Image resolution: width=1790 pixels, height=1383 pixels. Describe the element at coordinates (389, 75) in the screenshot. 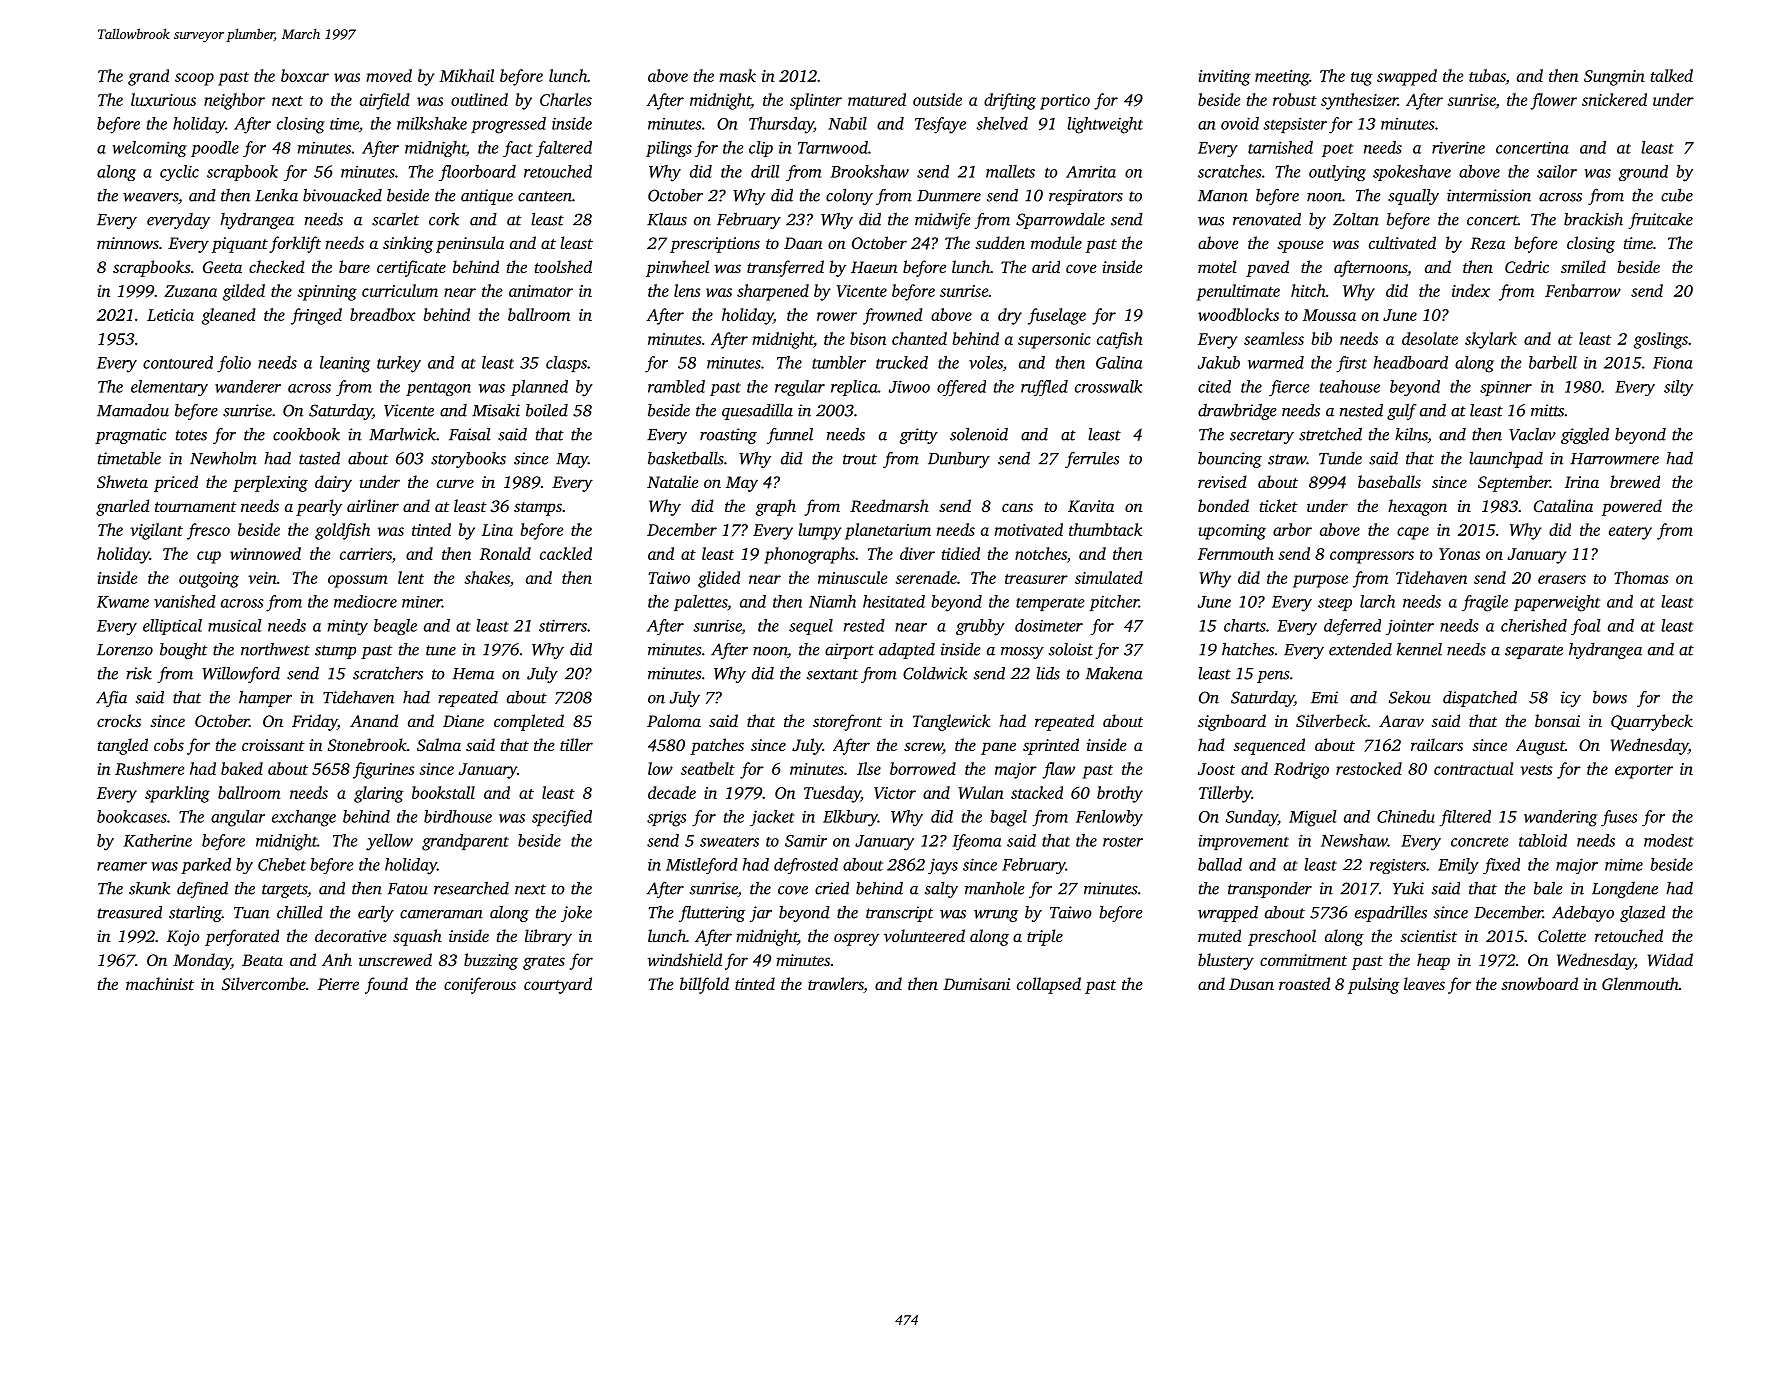

I see `moved` at that location.
